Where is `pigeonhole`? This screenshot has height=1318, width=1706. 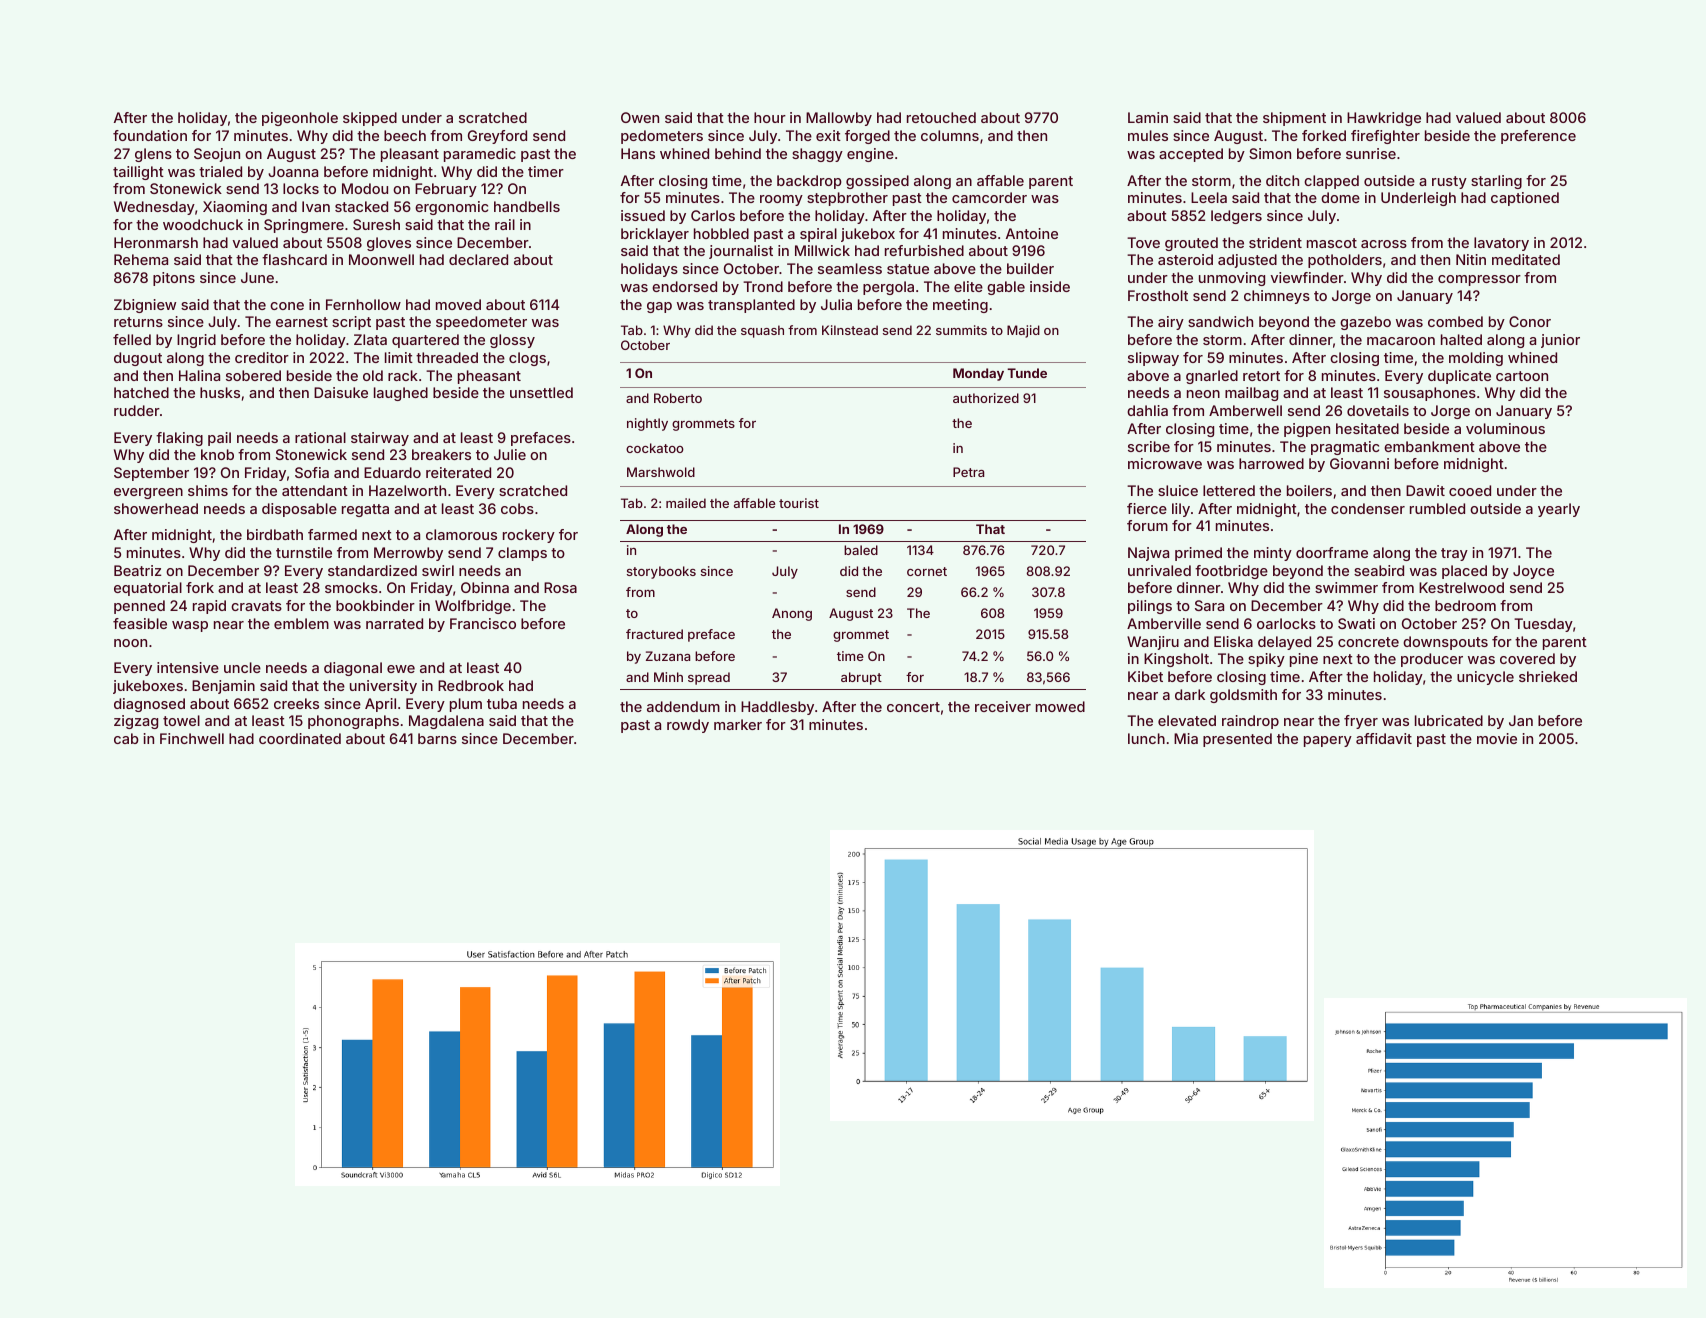 pigeonhole is located at coordinates (300, 119).
